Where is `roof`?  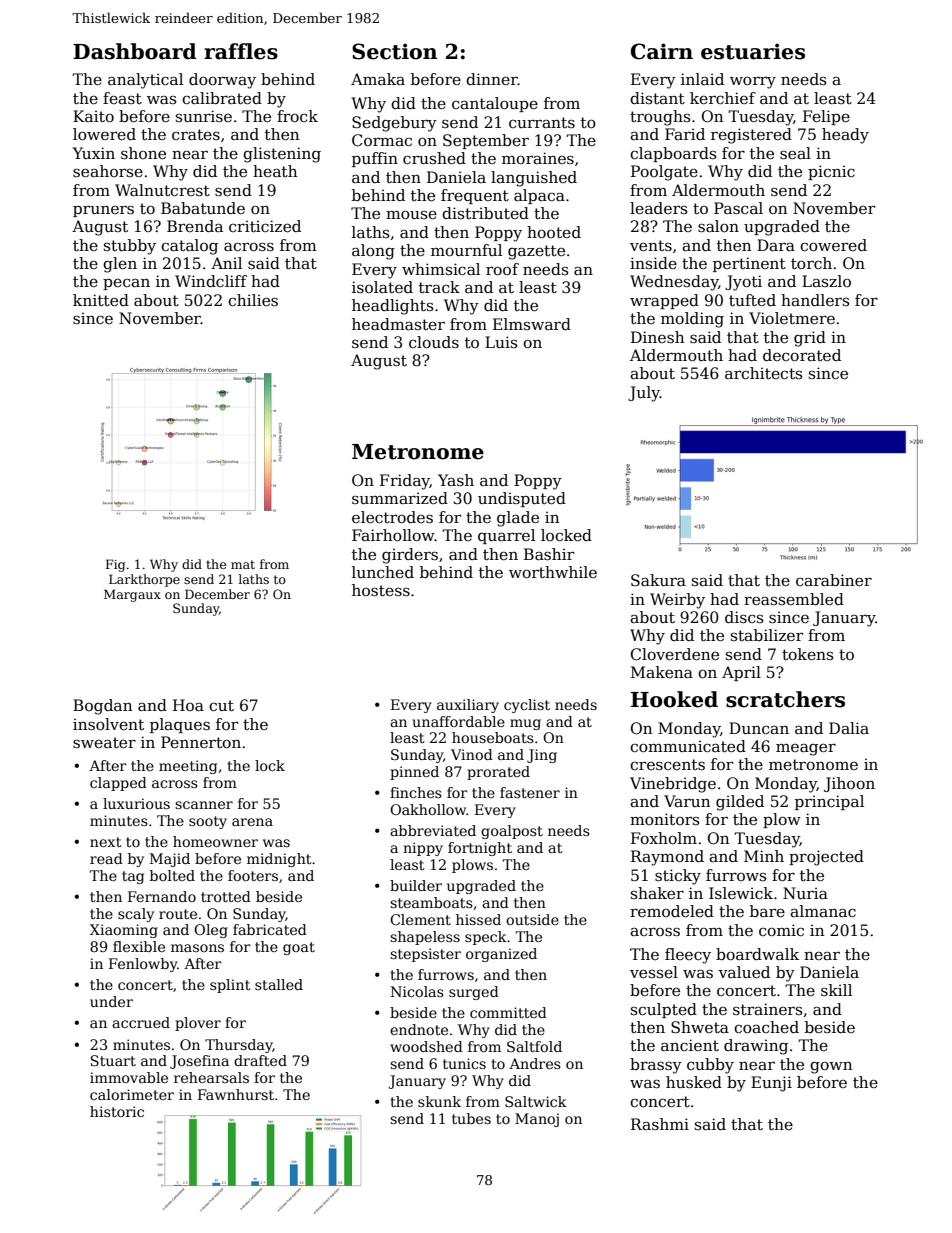 roof is located at coordinates (502, 269).
